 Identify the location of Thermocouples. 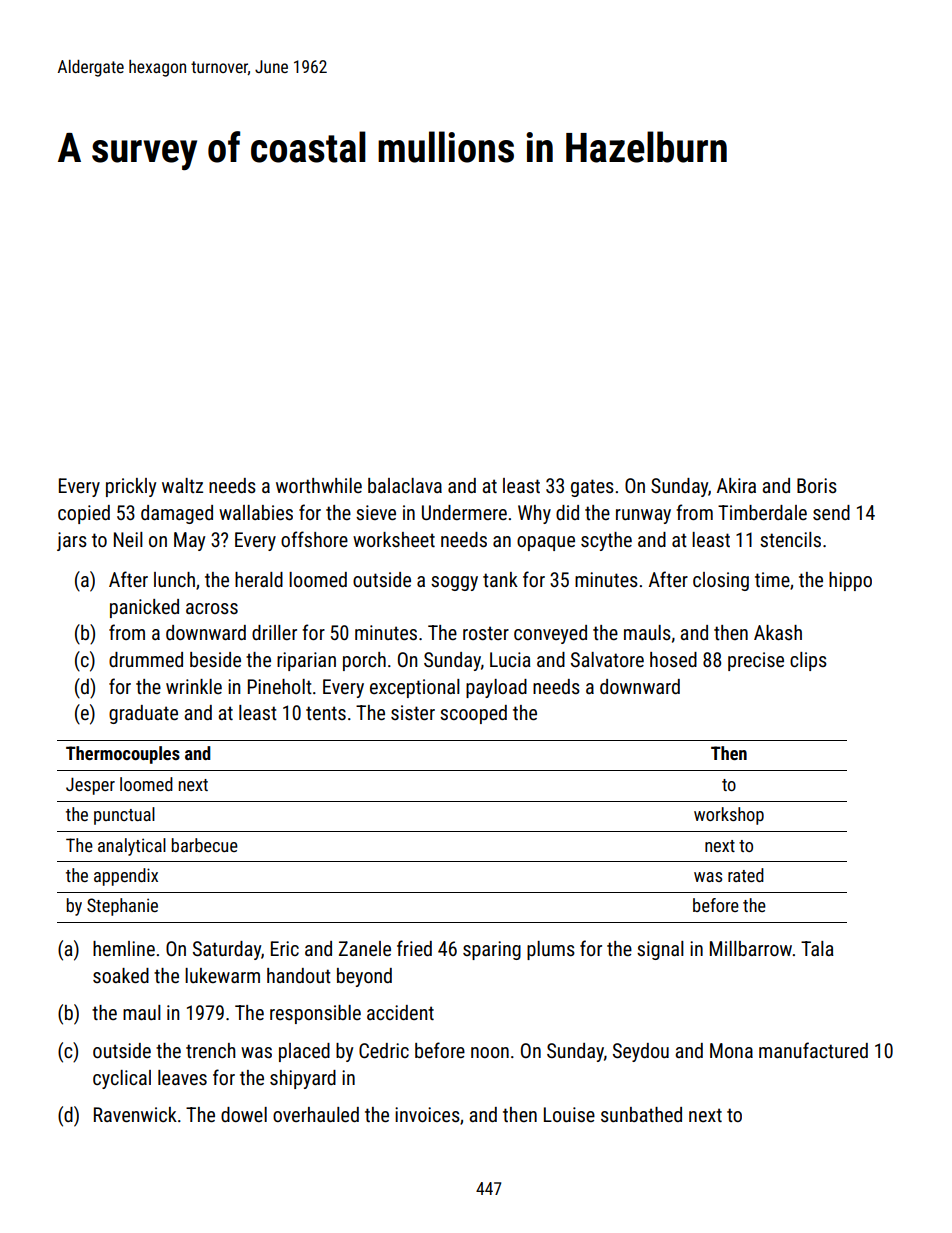
(123, 755).
